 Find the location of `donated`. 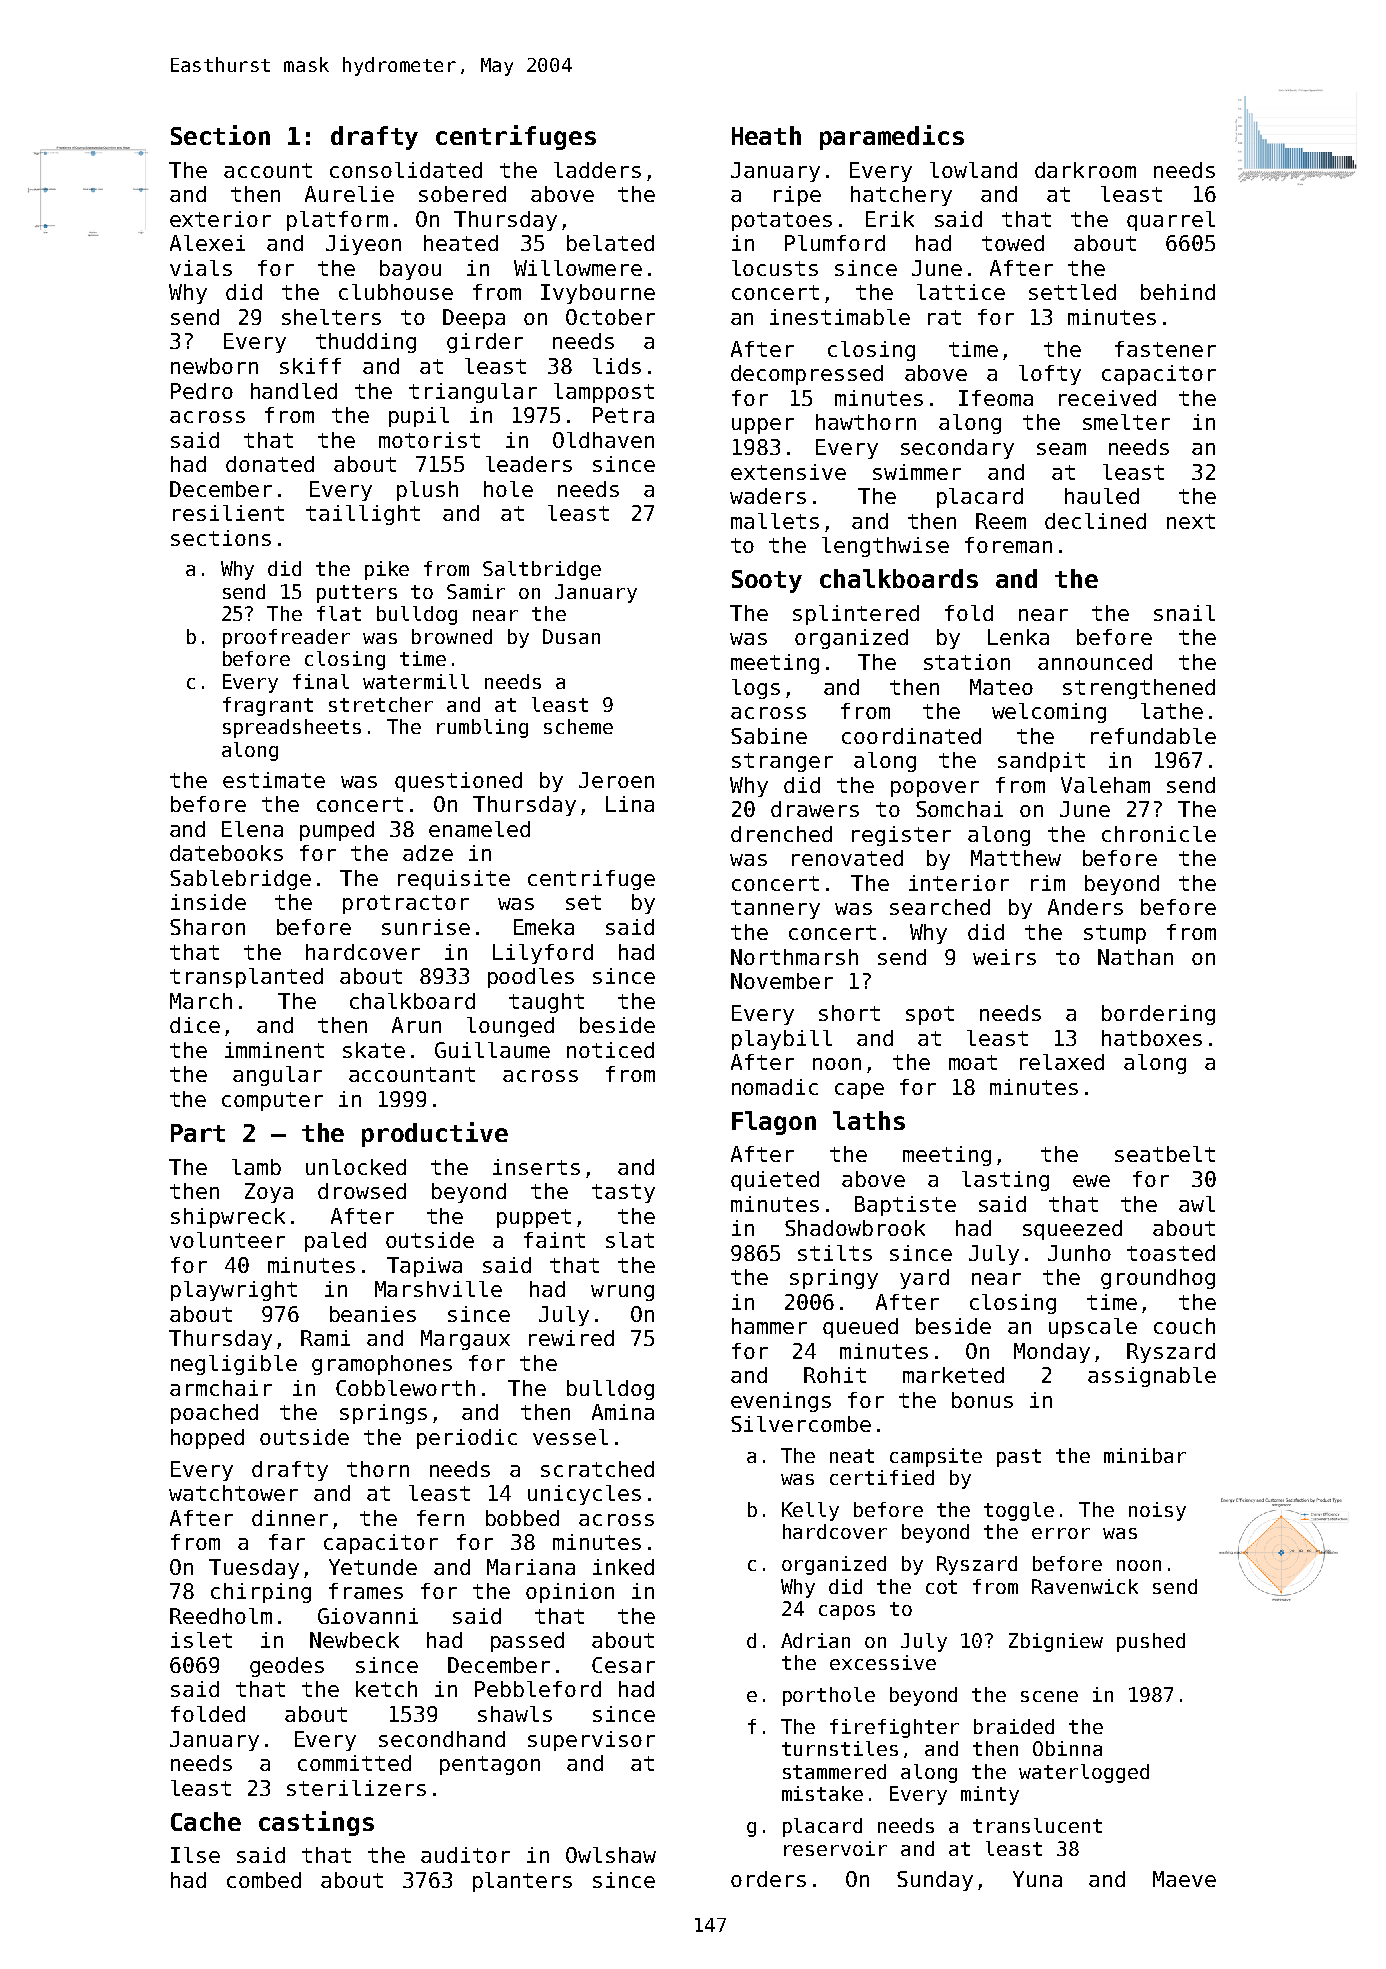

donated is located at coordinates (270, 464).
